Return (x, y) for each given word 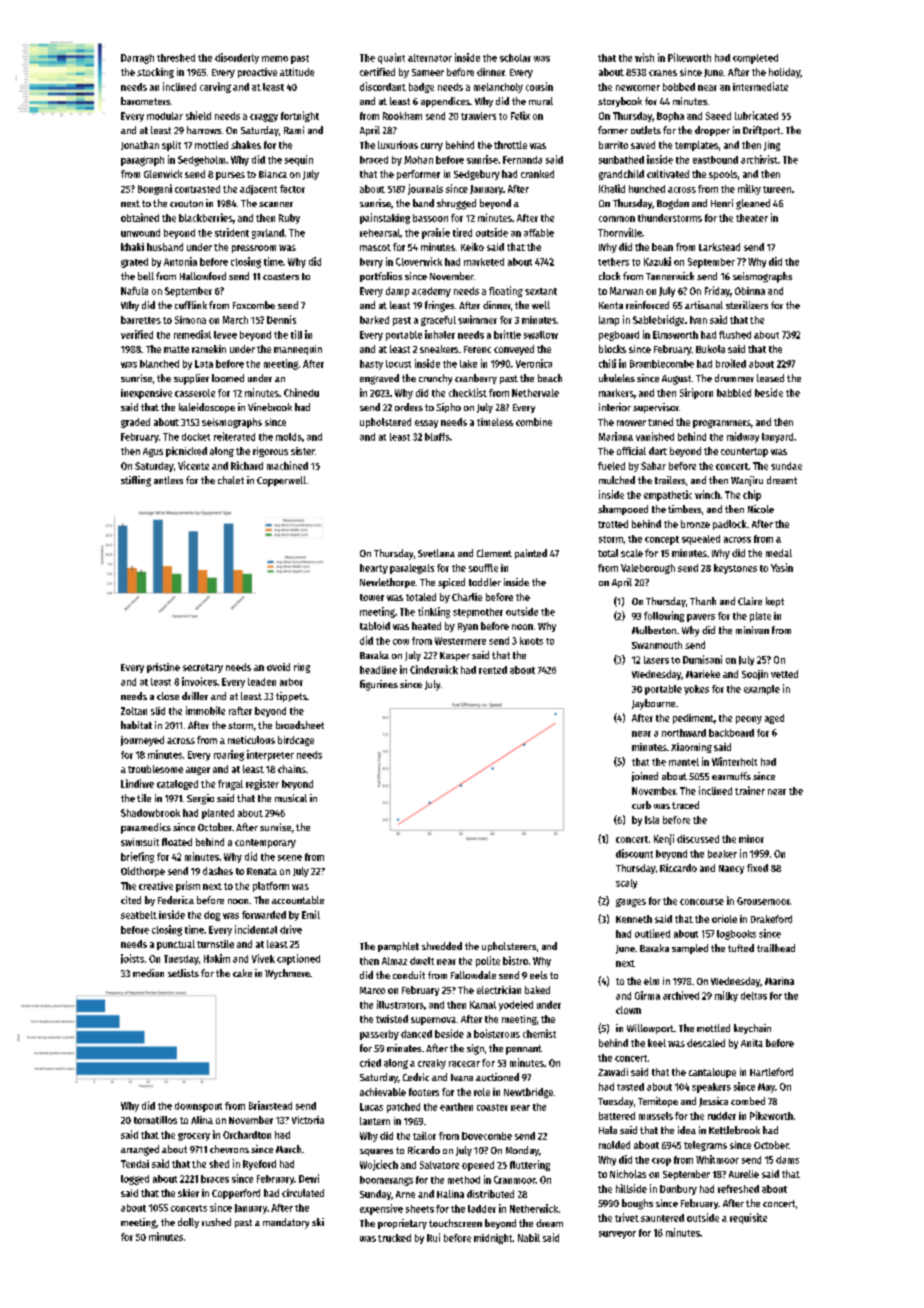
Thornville (620, 232)
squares (376, 1152)
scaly (626, 884)
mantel (684, 762)
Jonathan (140, 145)
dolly (188, 1223)
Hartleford (771, 1072)
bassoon (430, 218)
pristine (163, 668)
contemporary (265, 843)
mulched (617, 480)
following (664, 616)
